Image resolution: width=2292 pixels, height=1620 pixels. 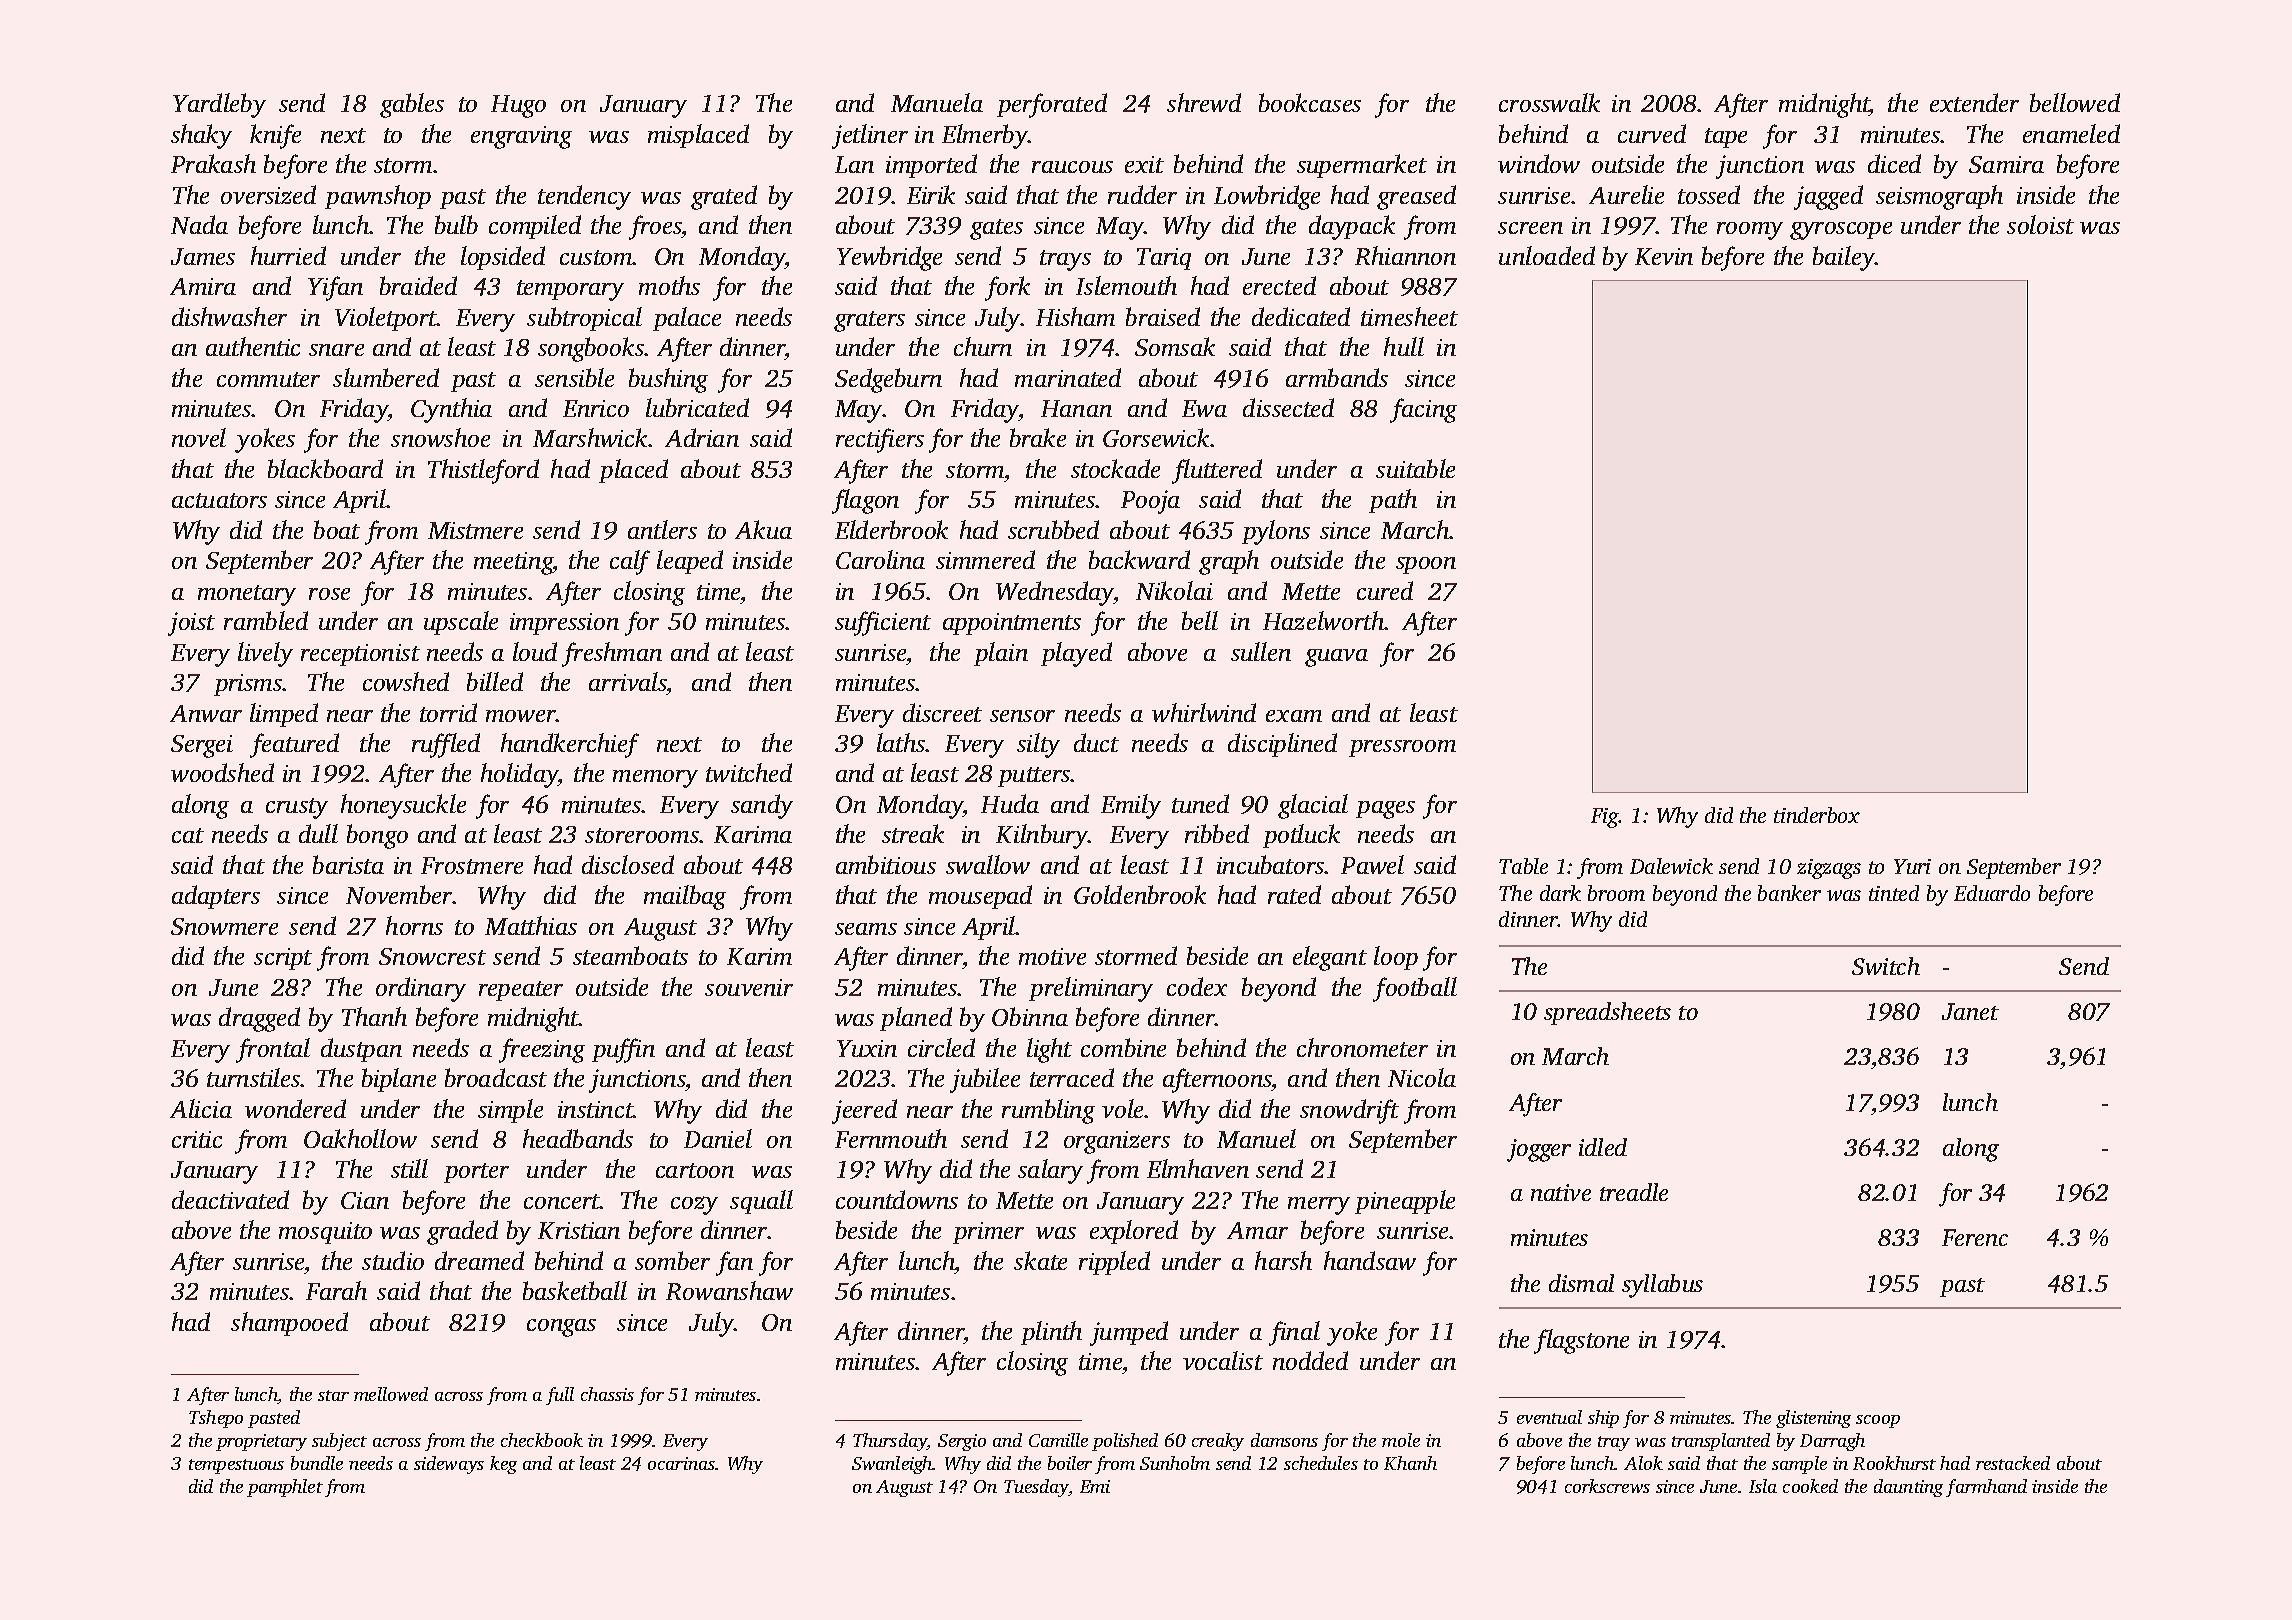 What do you see at coordinates (1261, 651) in the document?
I see `sullen` at bounding box center [1261, 651].
